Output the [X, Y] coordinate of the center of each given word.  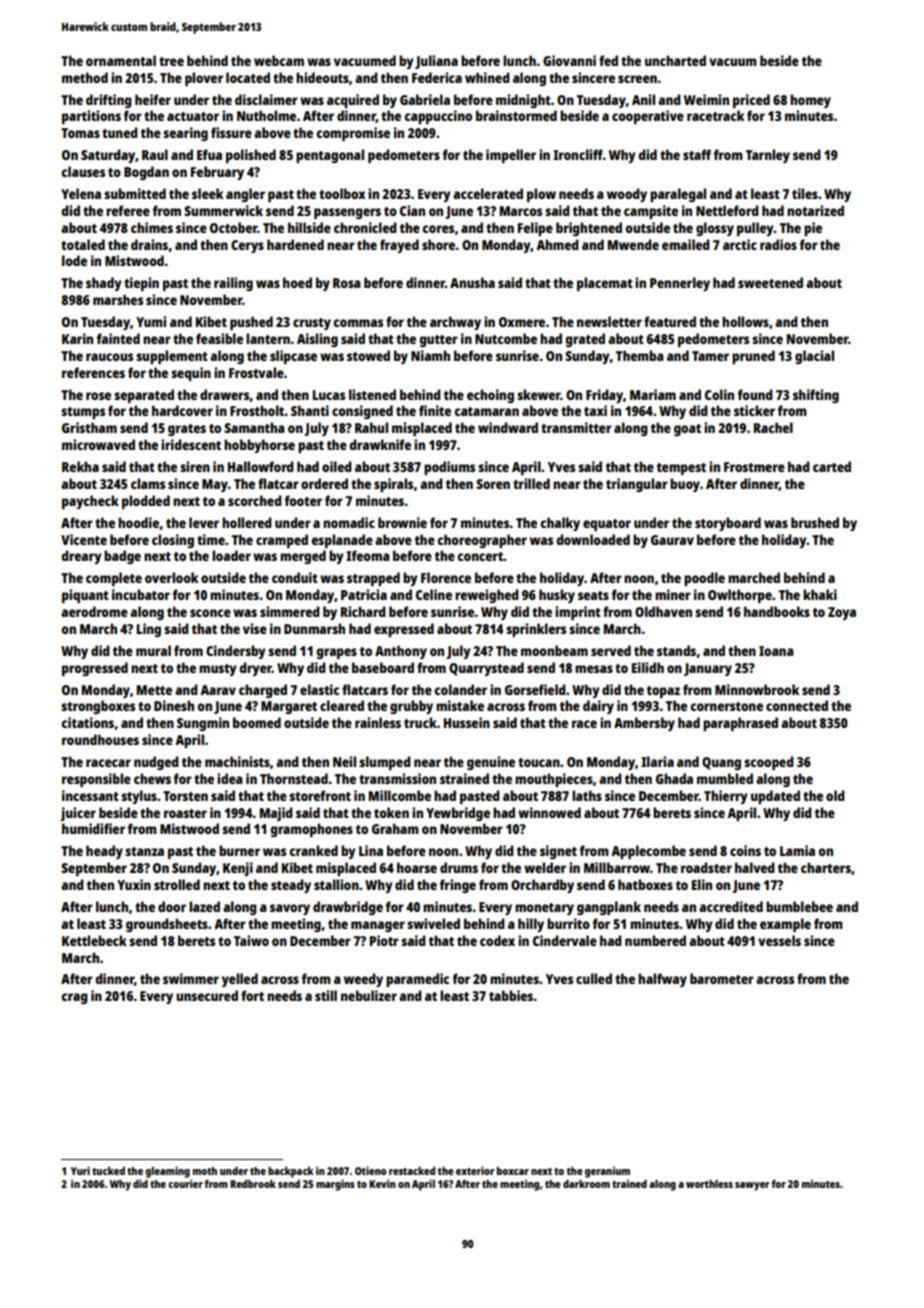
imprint [578, 613]
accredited [731, 906]
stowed [368, 355]
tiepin [141, 284]
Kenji [238, 869]
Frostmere [754, 467]
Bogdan [146, 173]
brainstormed [516, 115]
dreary [81, 557]
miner [673, 594]
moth [205, 1171]
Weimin [706, 99]
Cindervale [565, 940]
